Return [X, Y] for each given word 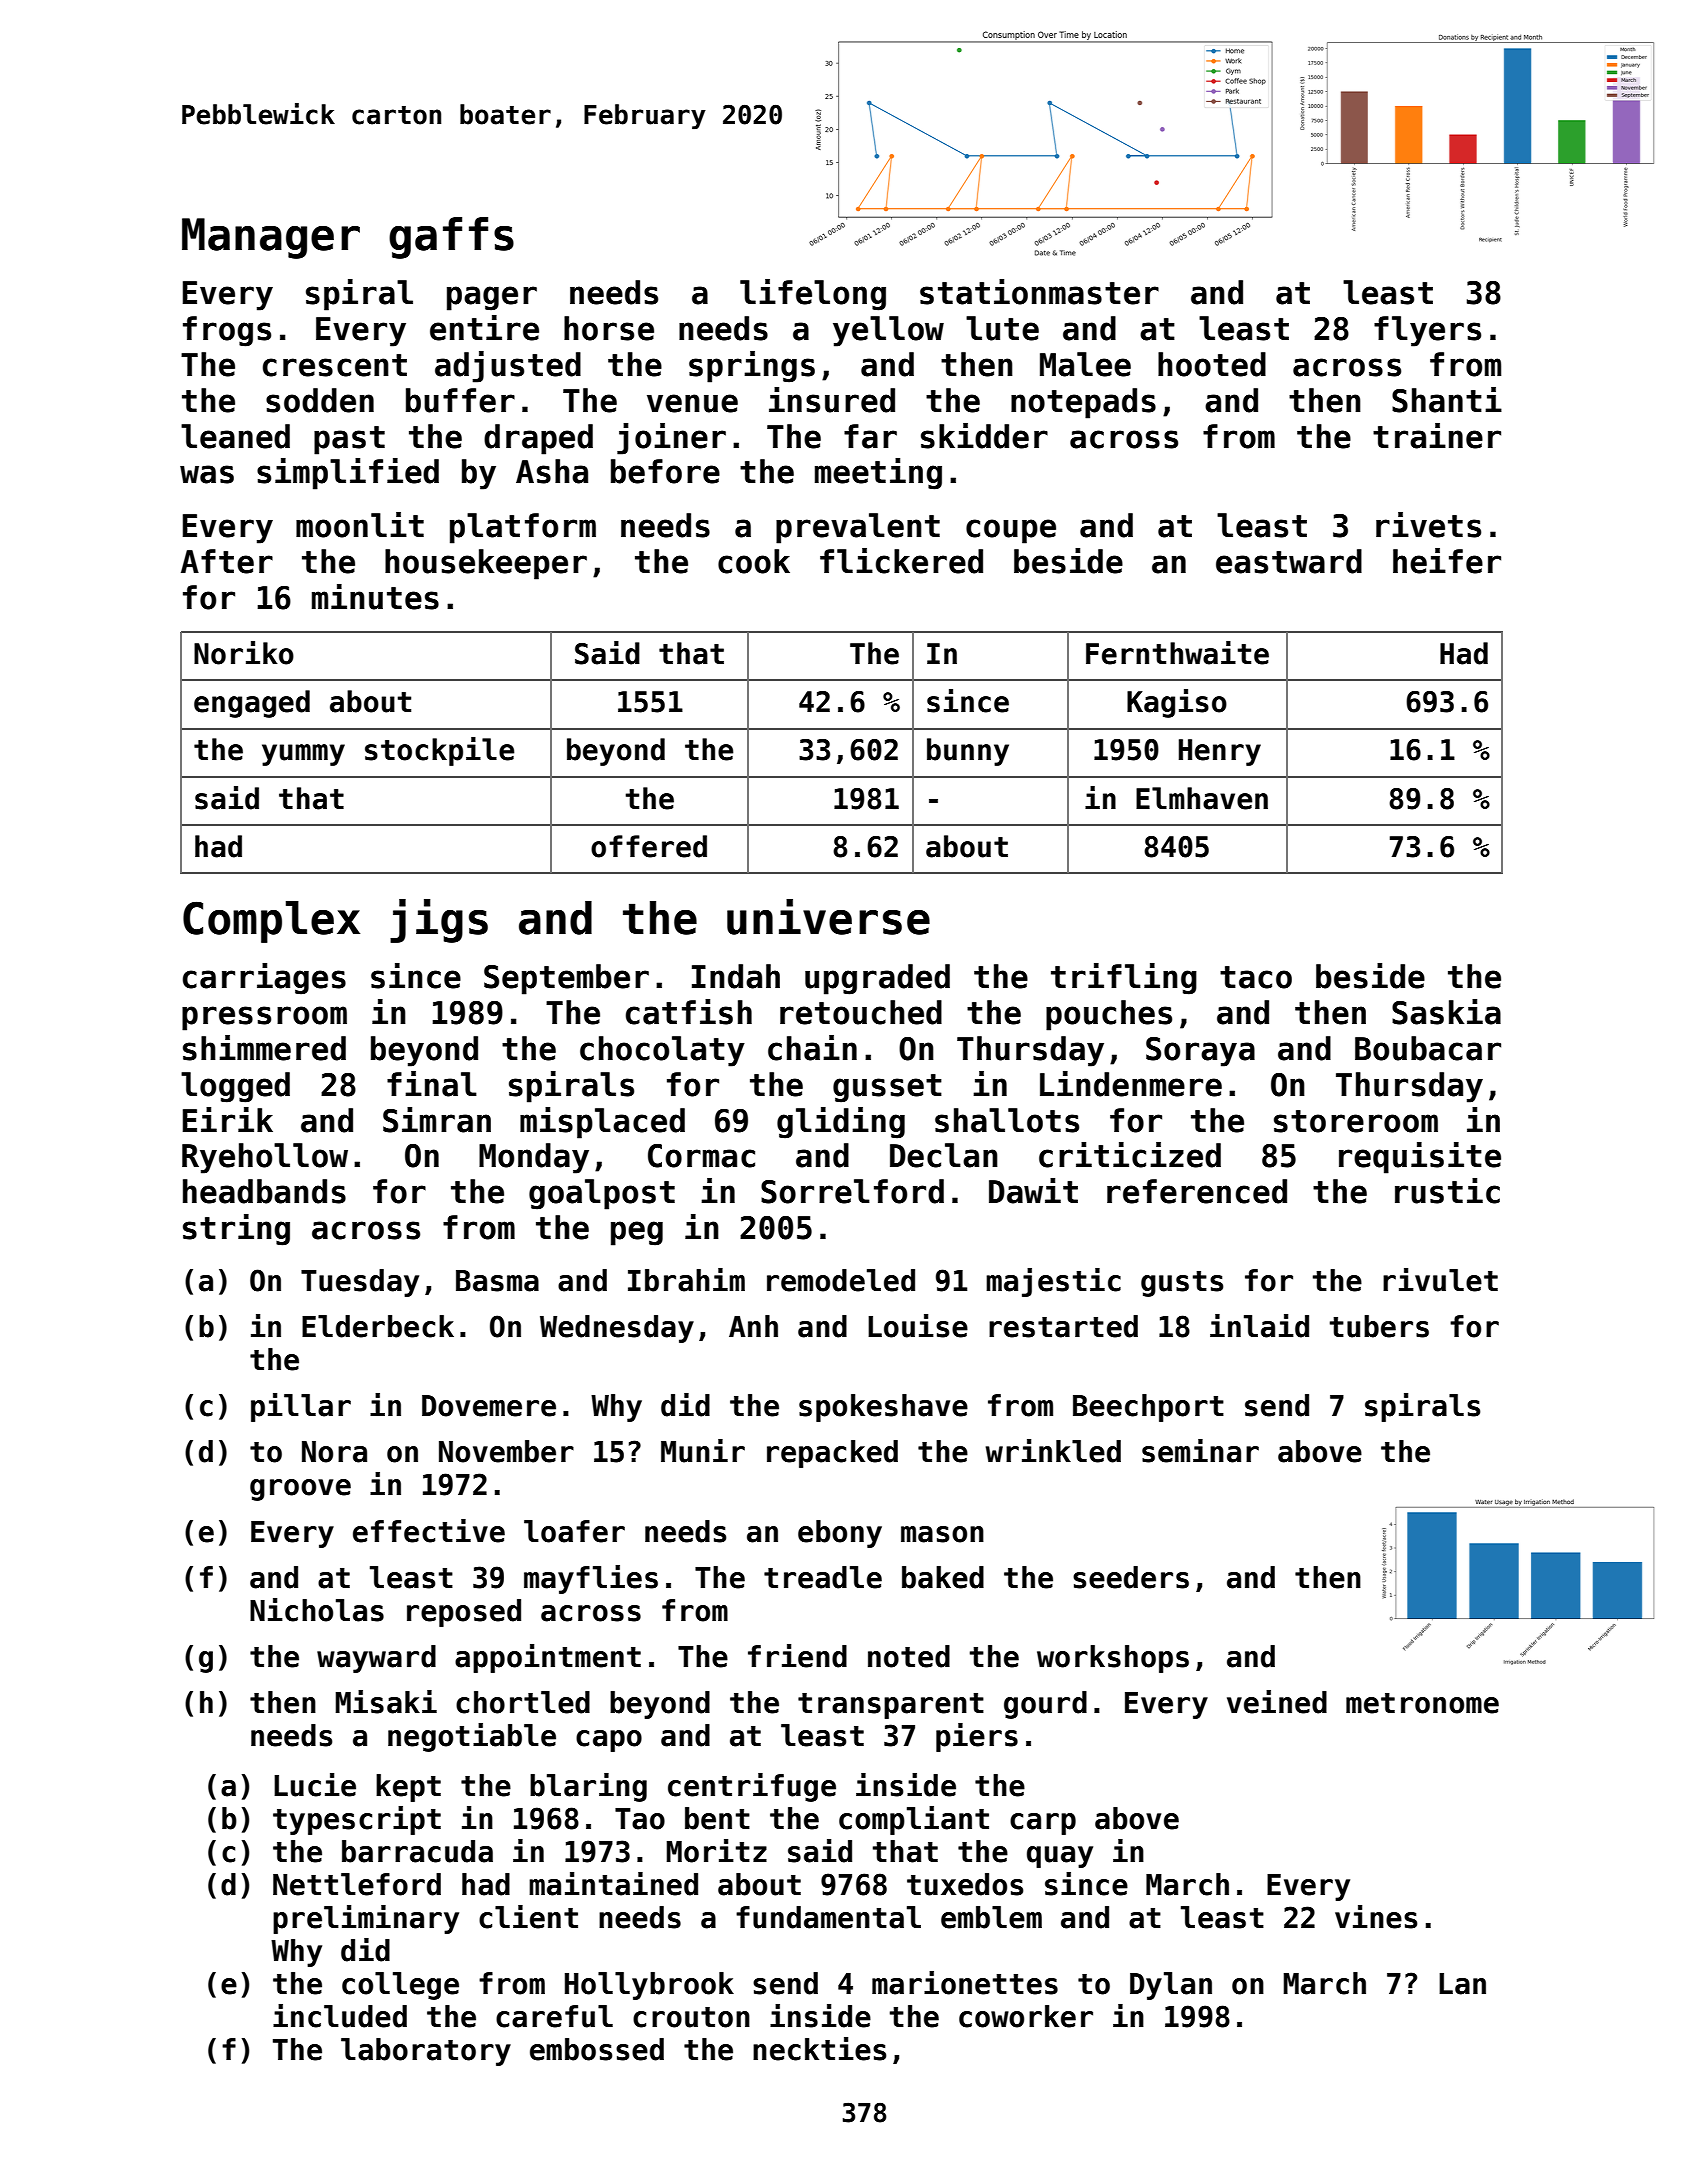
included [340, 2016]
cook [754, 561]
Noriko [244, 653]
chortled [523, 1702]
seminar [1200, 1451]
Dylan [1171, 1986]
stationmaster [1039, 292]
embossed [597, 2049]
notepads [1083, 403]
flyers [1427, 331]
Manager [271, 238]
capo [609, 1741]
